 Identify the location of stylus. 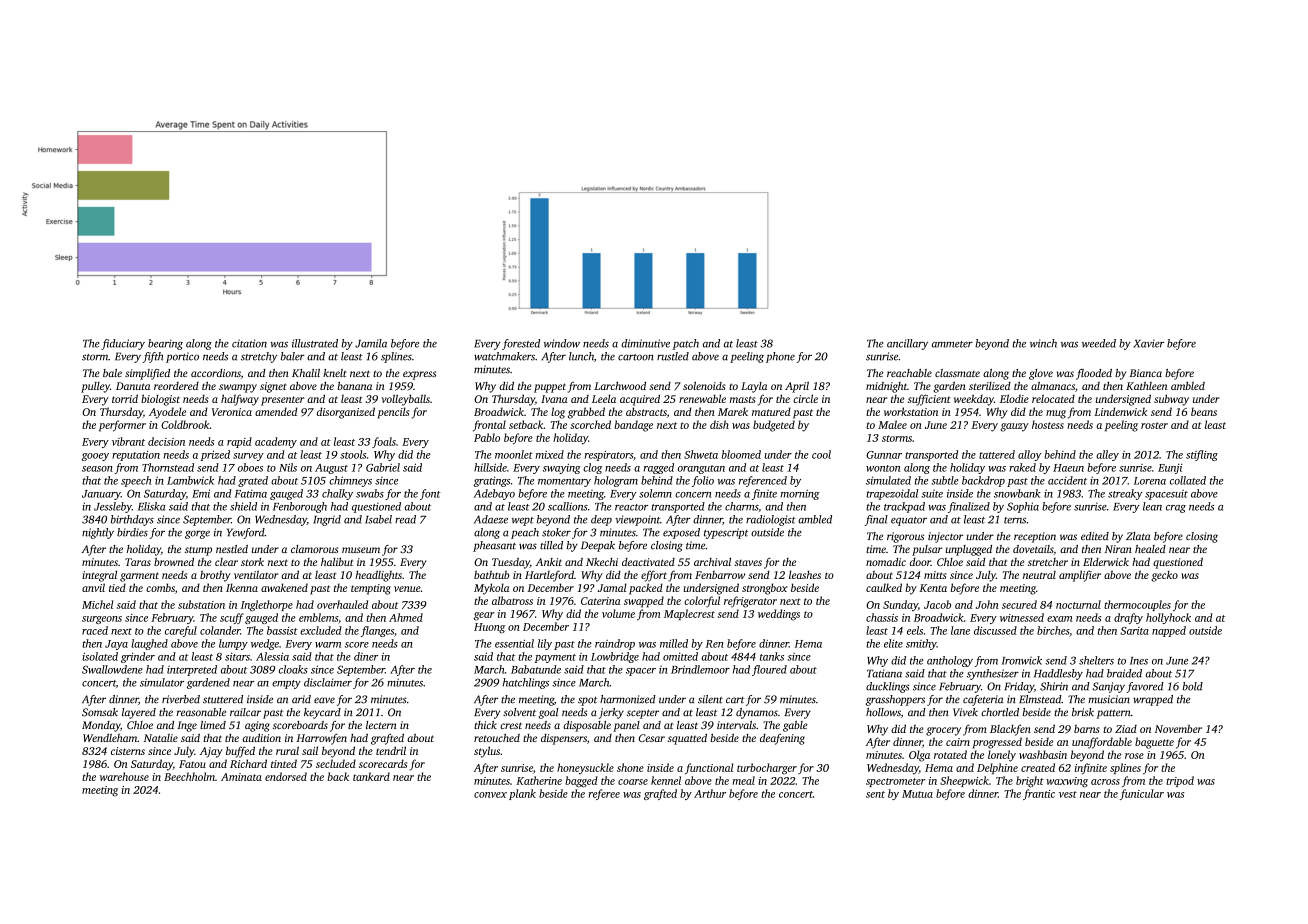
(487, 752).
